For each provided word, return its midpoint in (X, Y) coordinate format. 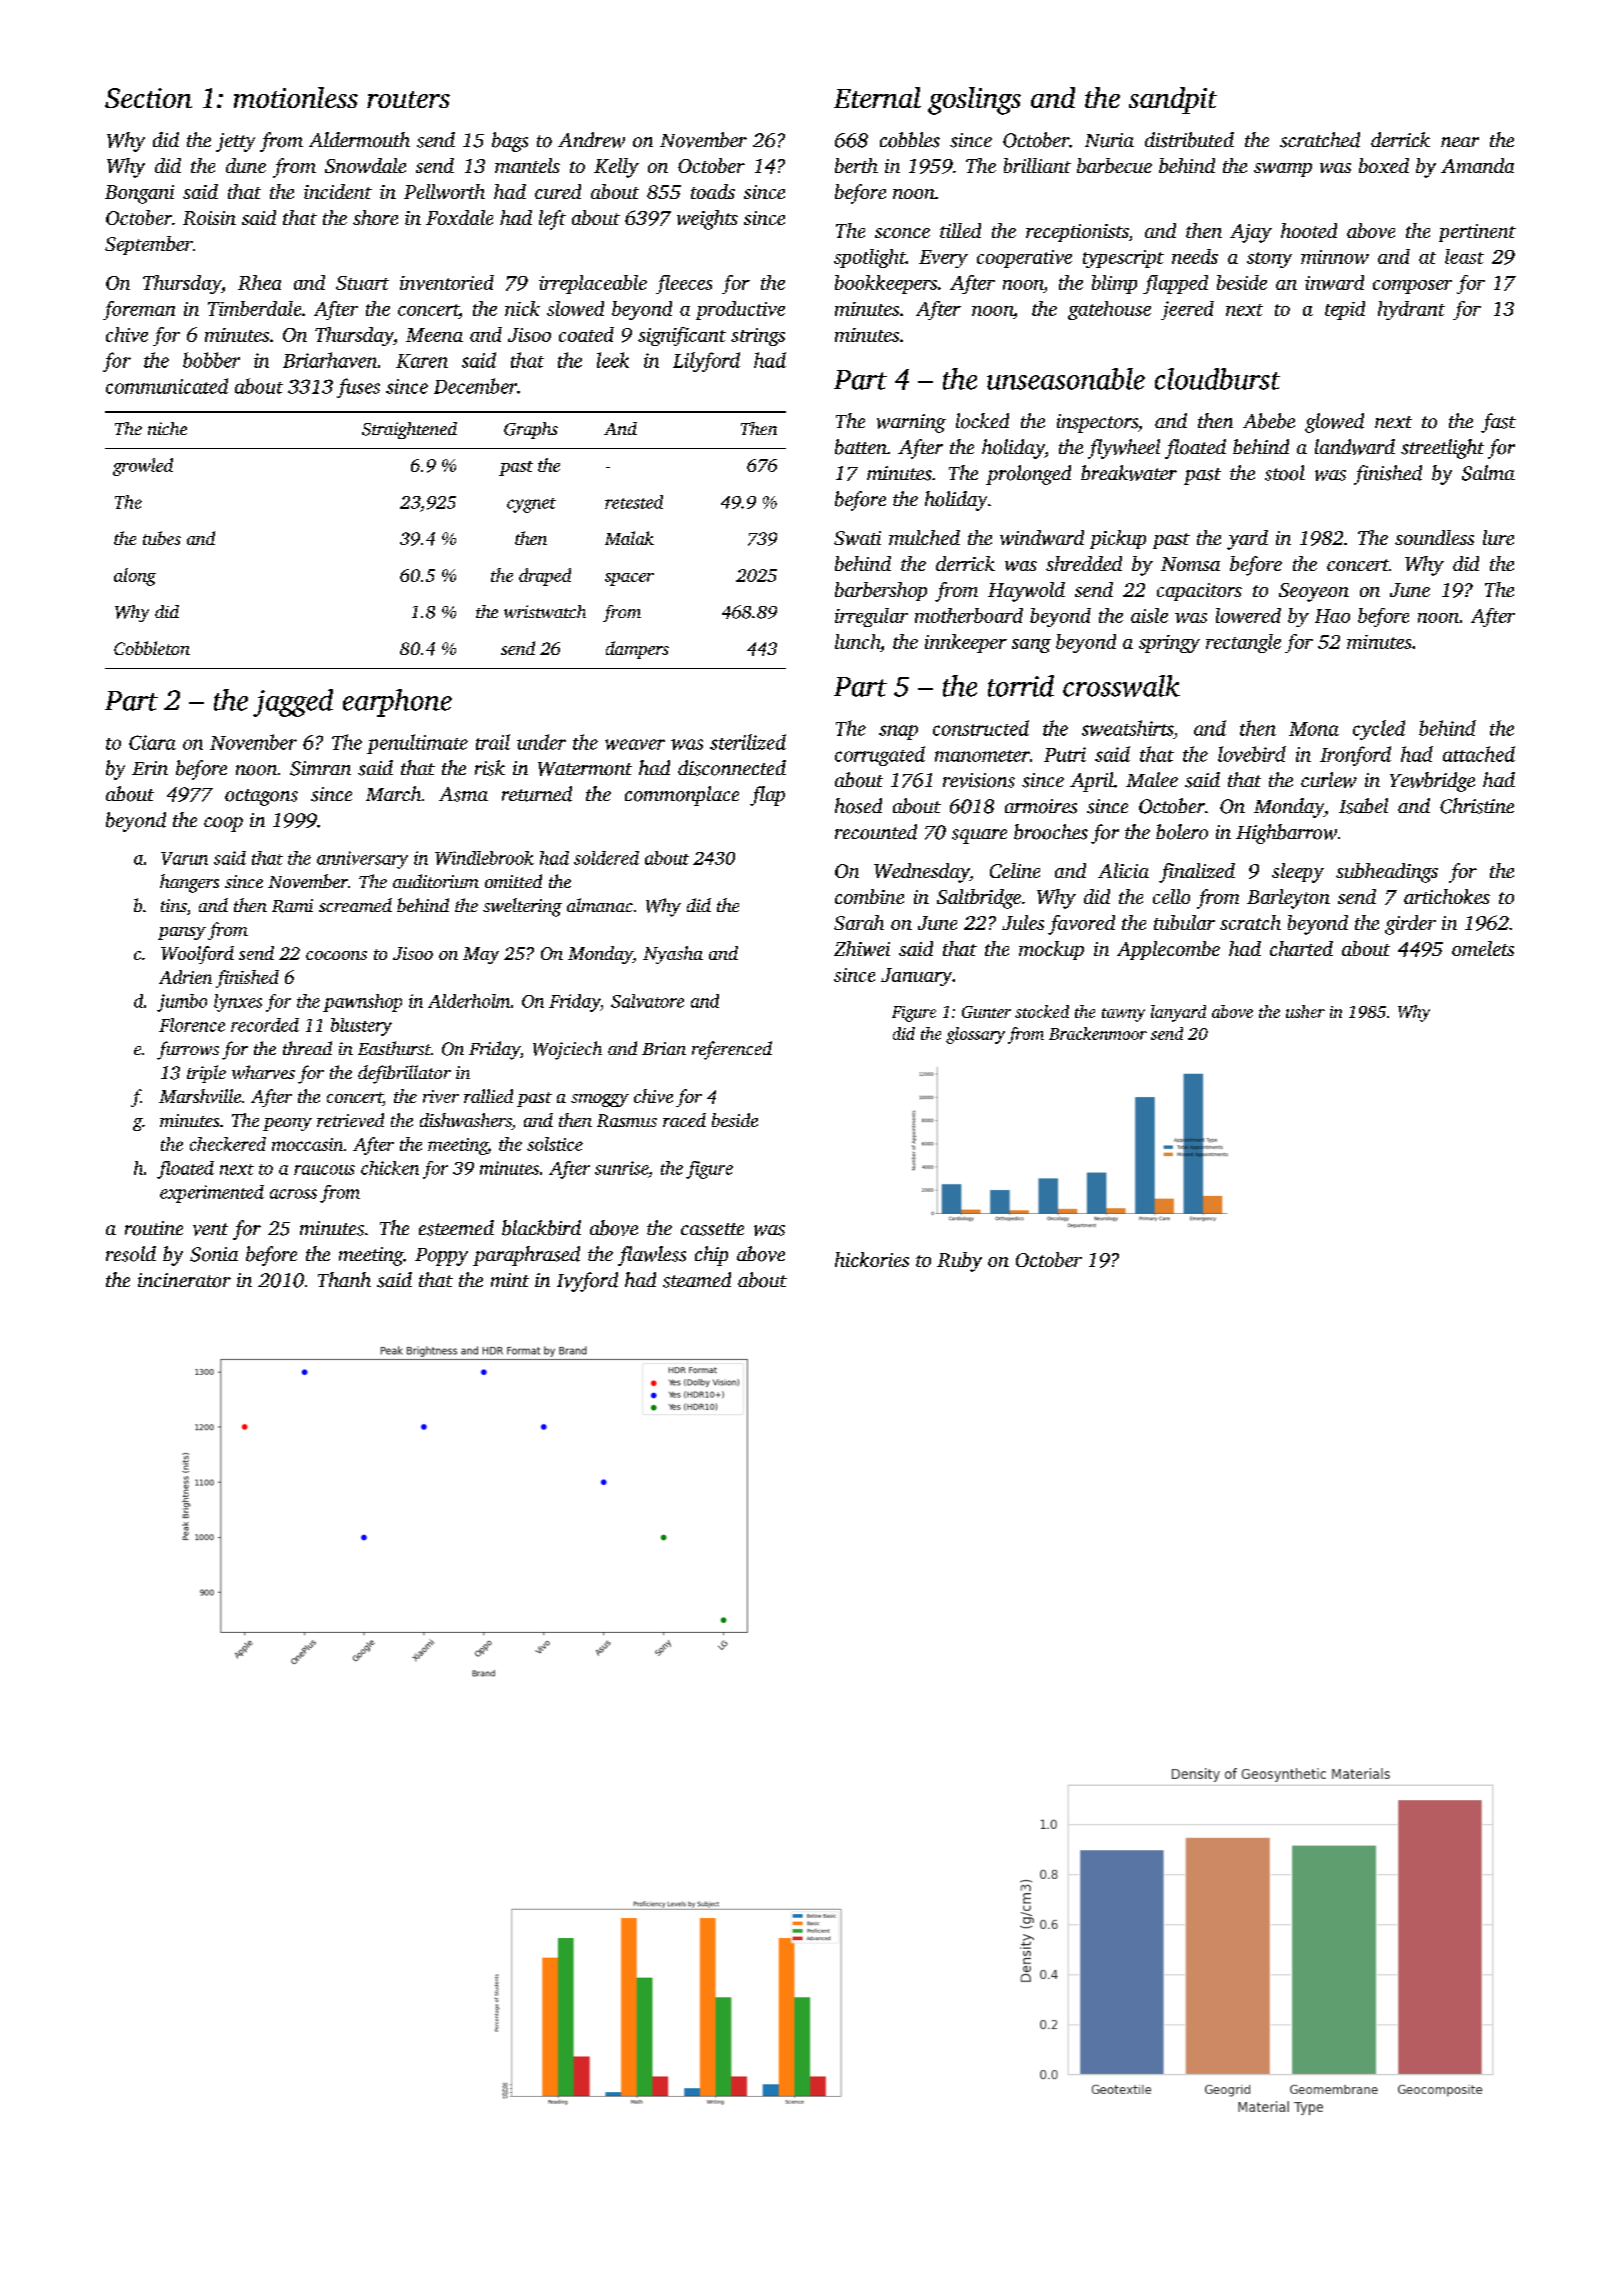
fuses (358, 388)
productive (740, 310)
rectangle (1243, 643)
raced (684, 1120)
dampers (637, 650)
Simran (320, 768)
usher (1305, 1011)
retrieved (350, 1120)
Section (148, 98)
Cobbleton (152, 648)
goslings (974, 101)
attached (1479, 754)
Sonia (214, 1254)
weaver (635, 744)
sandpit (1173, 100)
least (1464, 256)
